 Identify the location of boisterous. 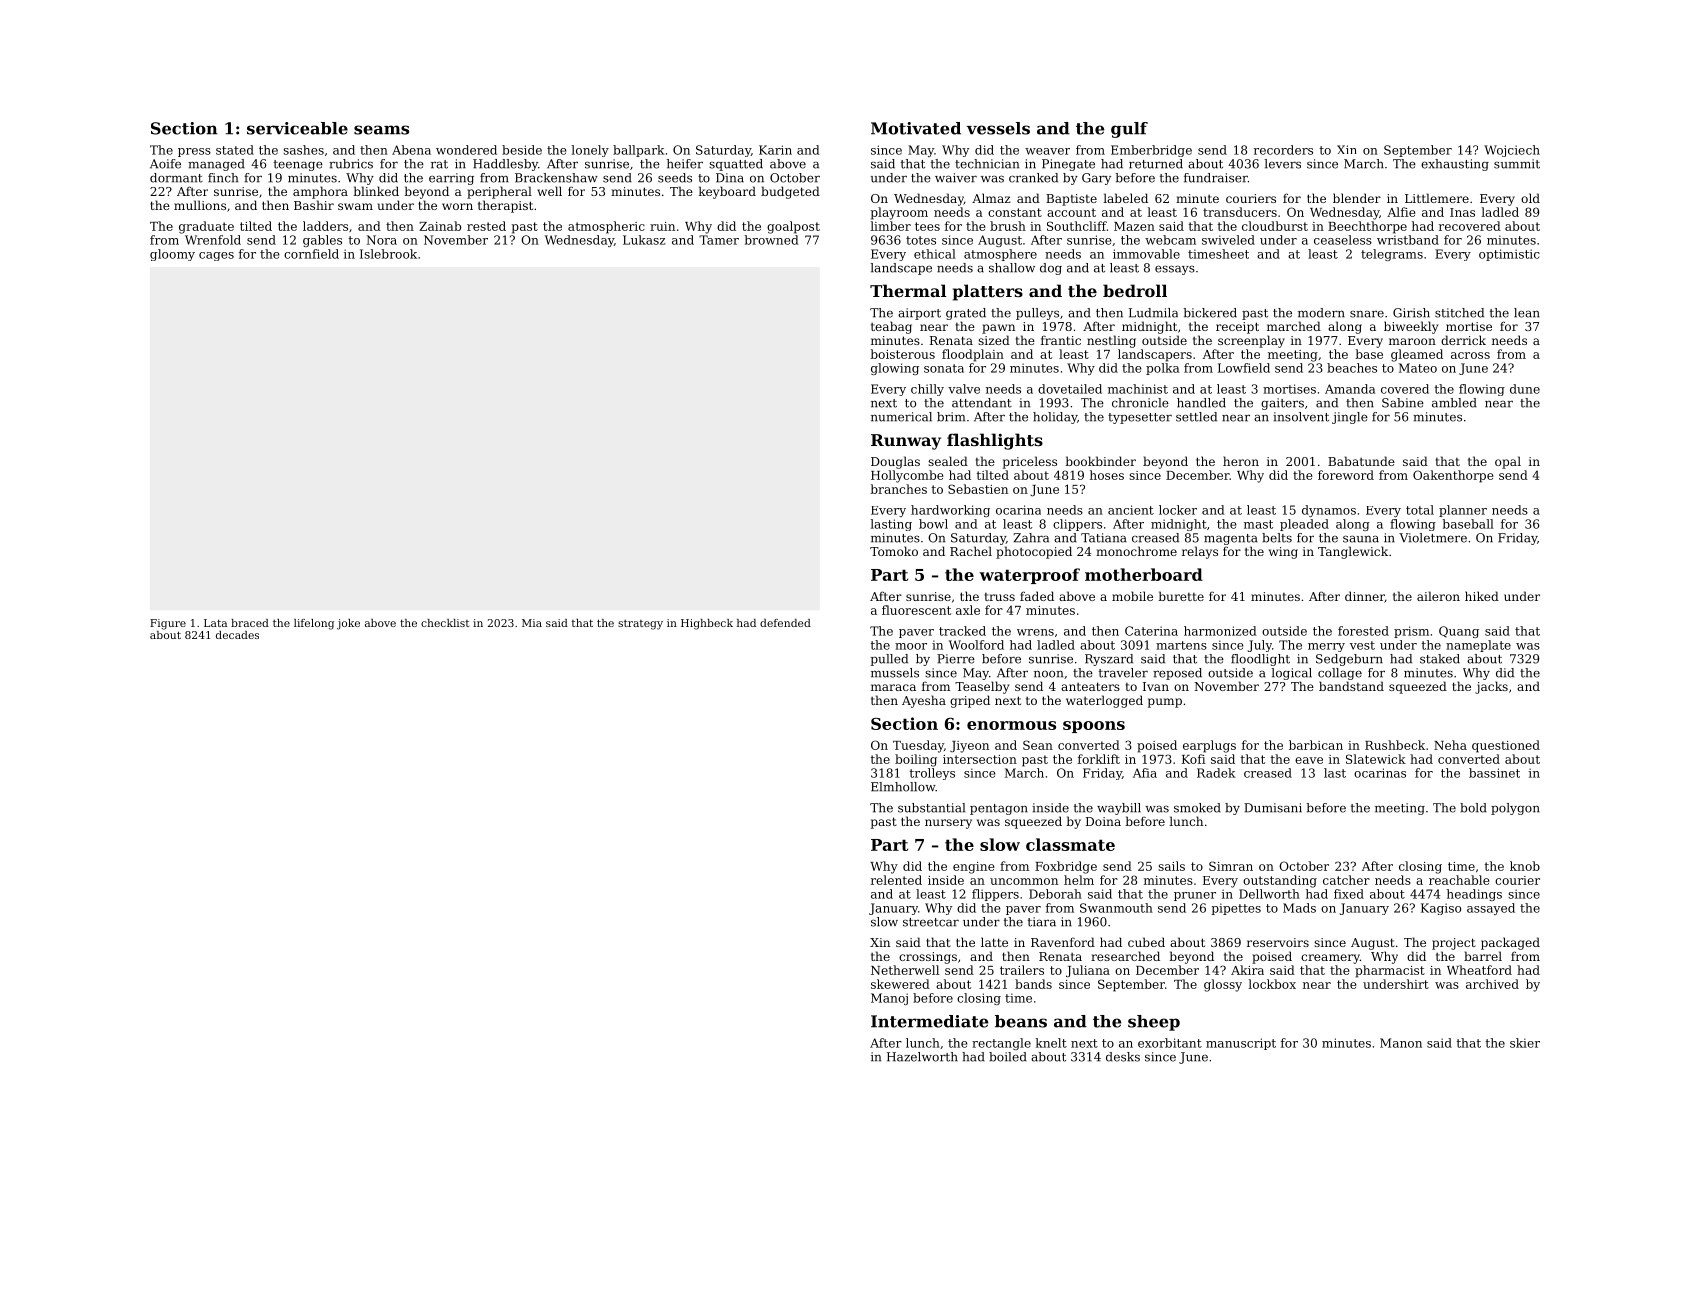
(902, 354).
